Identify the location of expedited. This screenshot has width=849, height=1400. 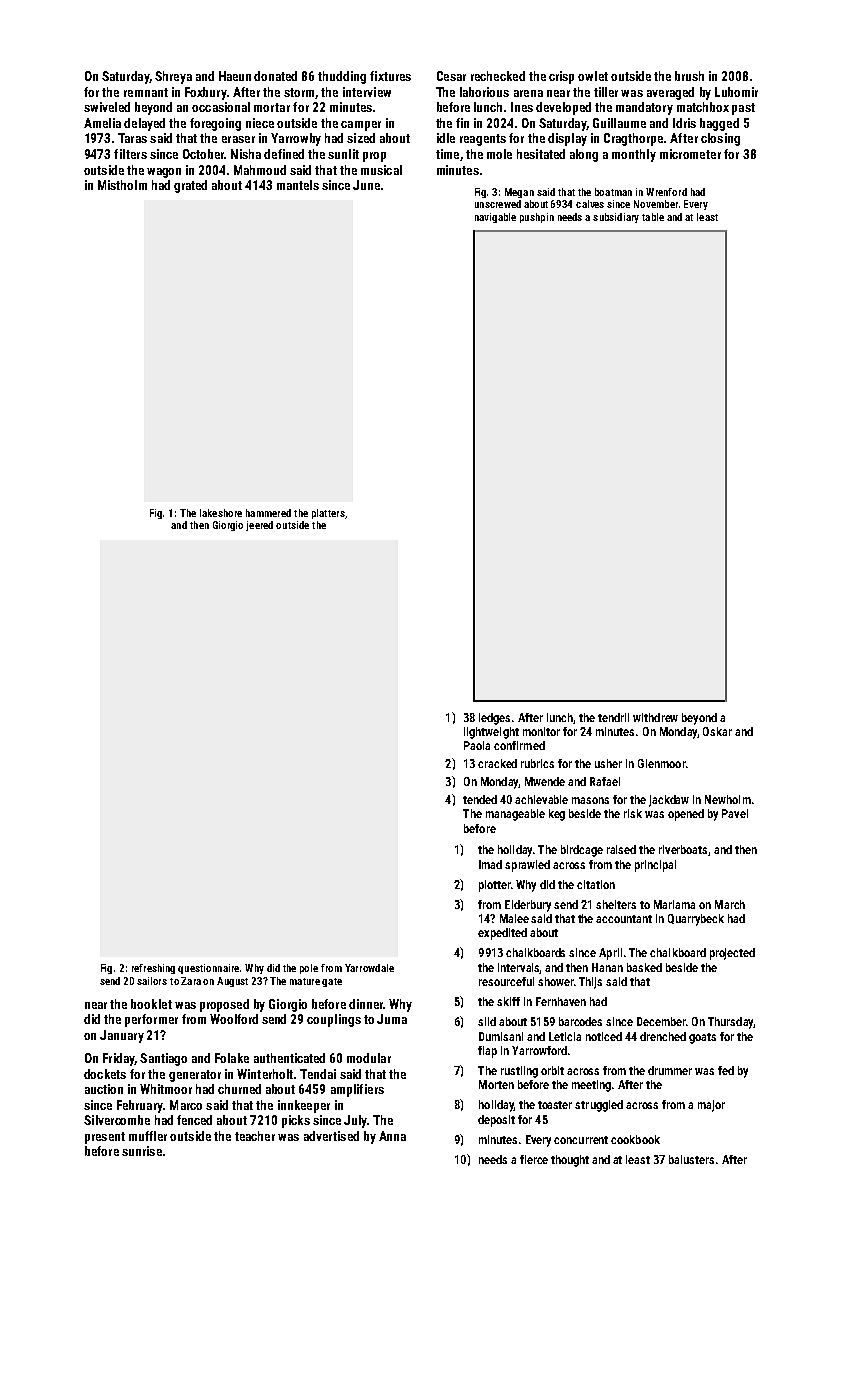
(502, 934).
